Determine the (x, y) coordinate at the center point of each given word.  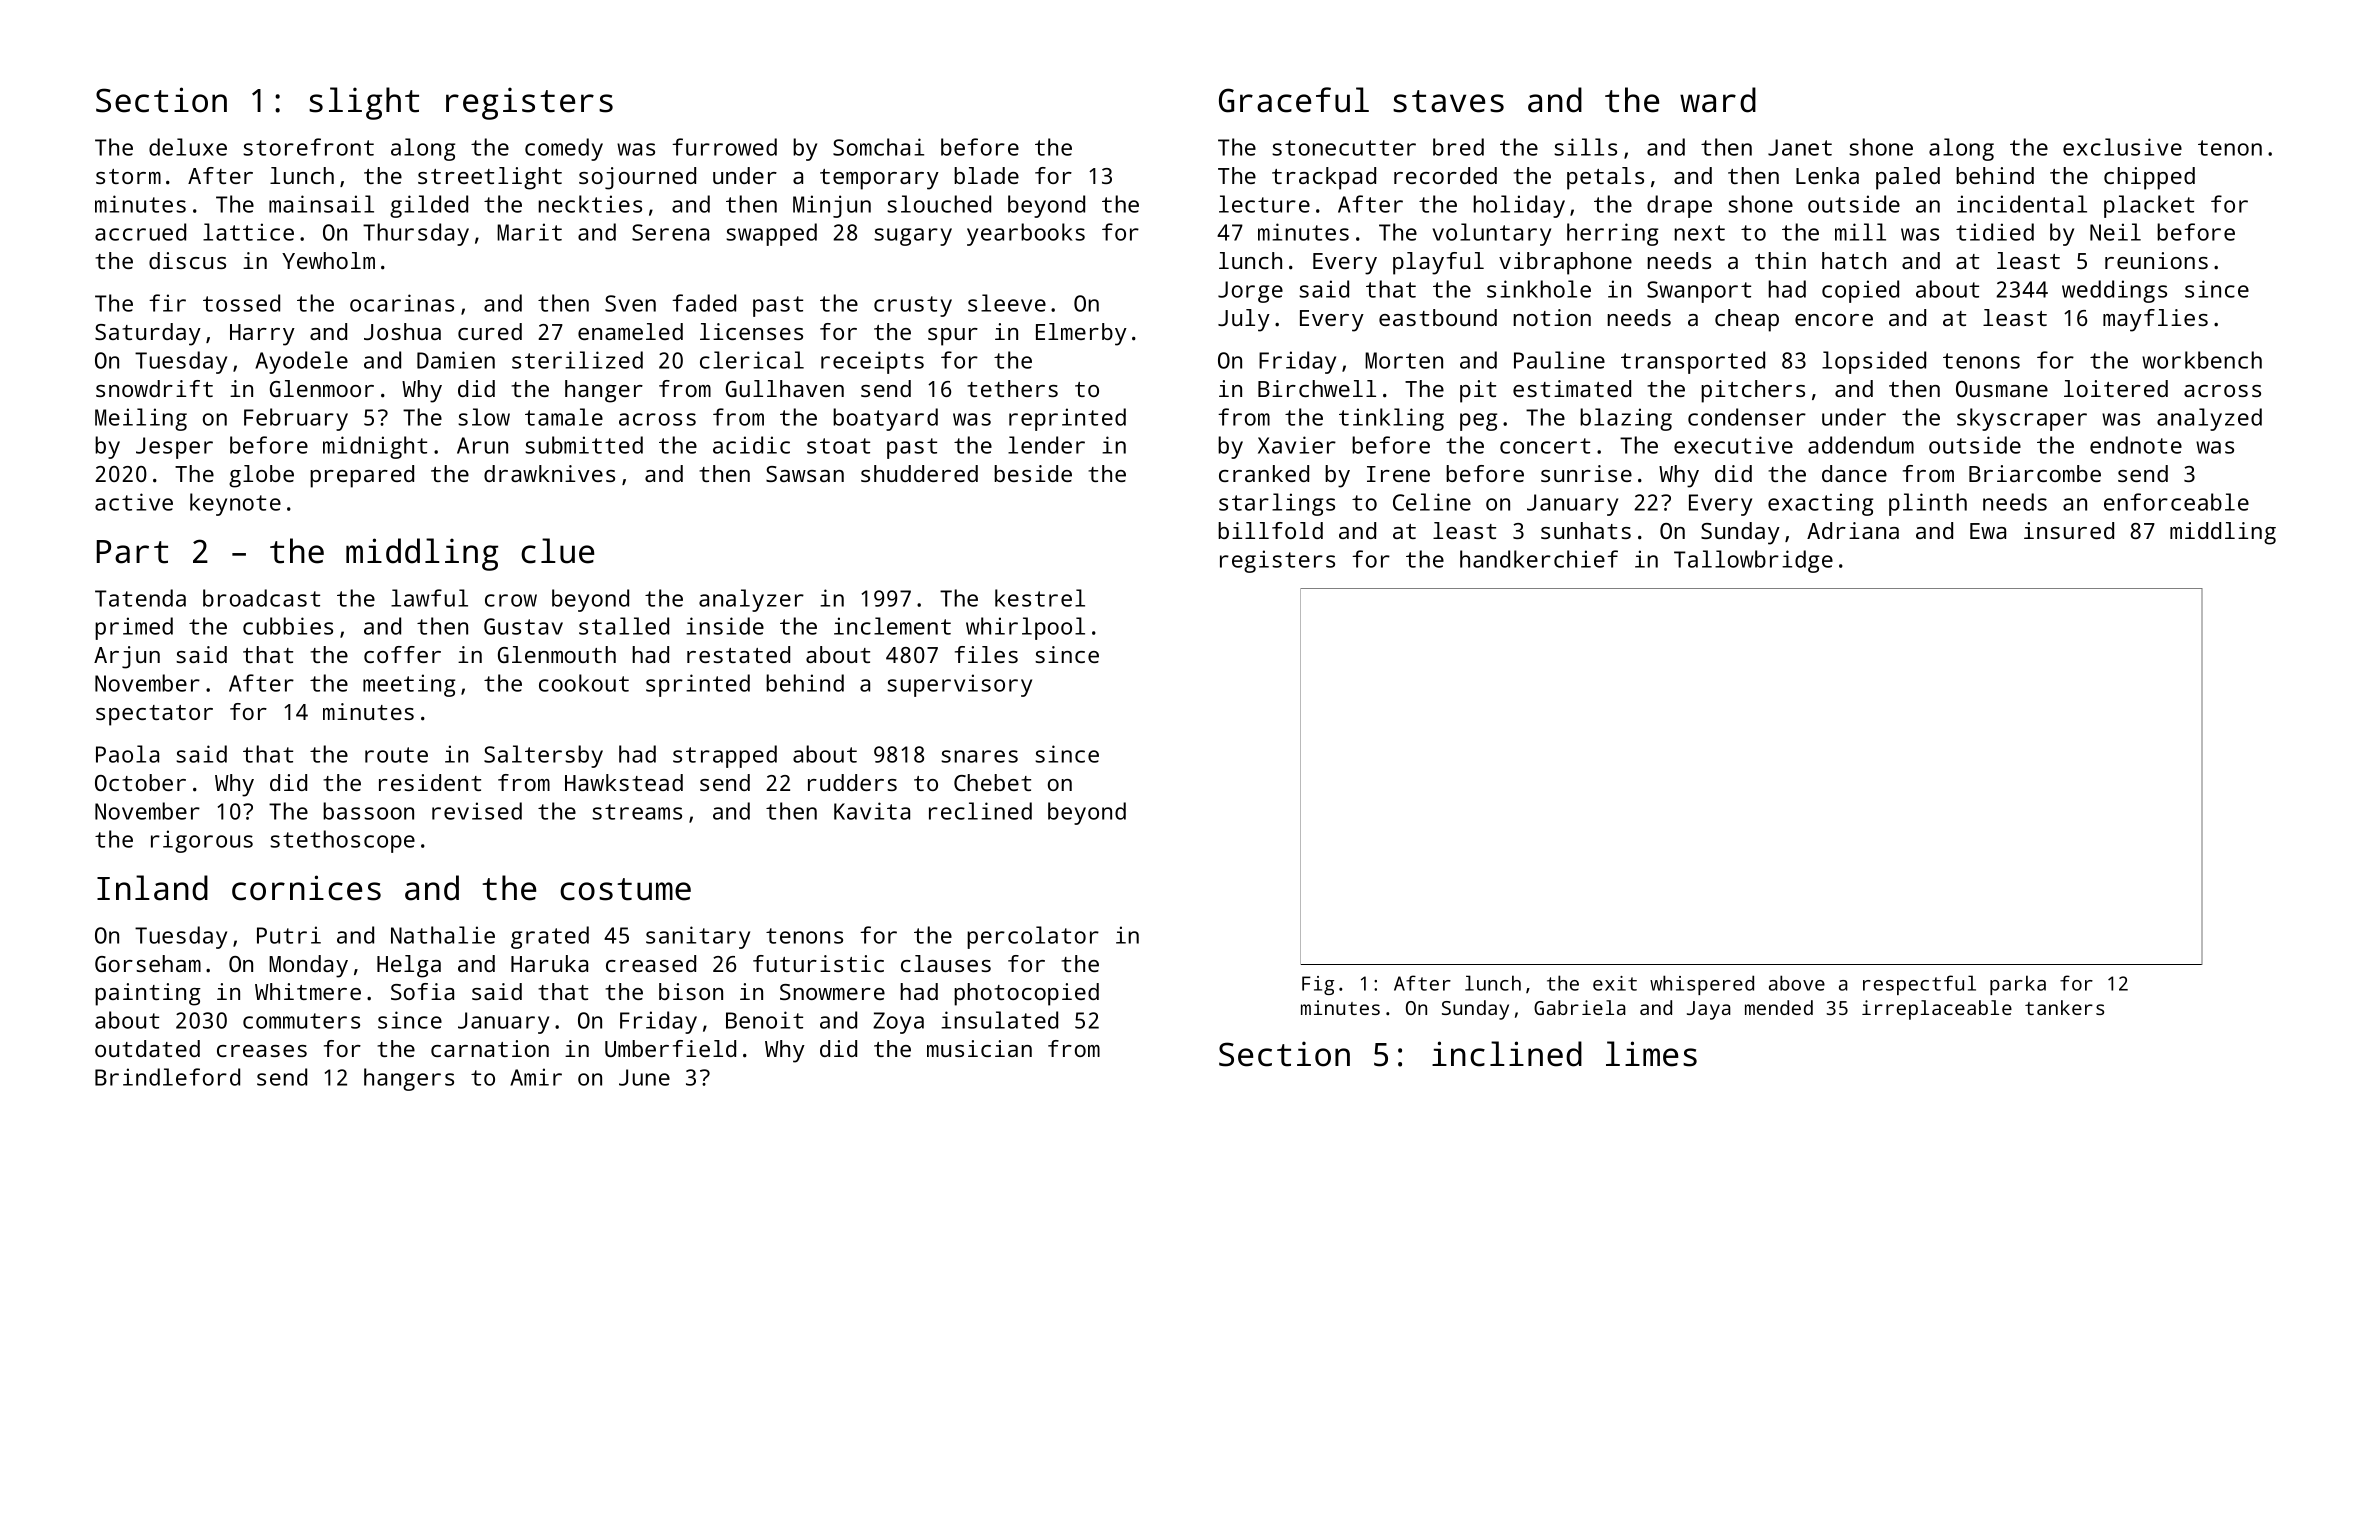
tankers (2064, 1007)
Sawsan (805, 474)
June (644, 1077)
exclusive (2122, 147)
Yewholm (328, 260)
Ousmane (2002, 389)
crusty (913, 306)
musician (979, 1048)
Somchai (878, 147)
